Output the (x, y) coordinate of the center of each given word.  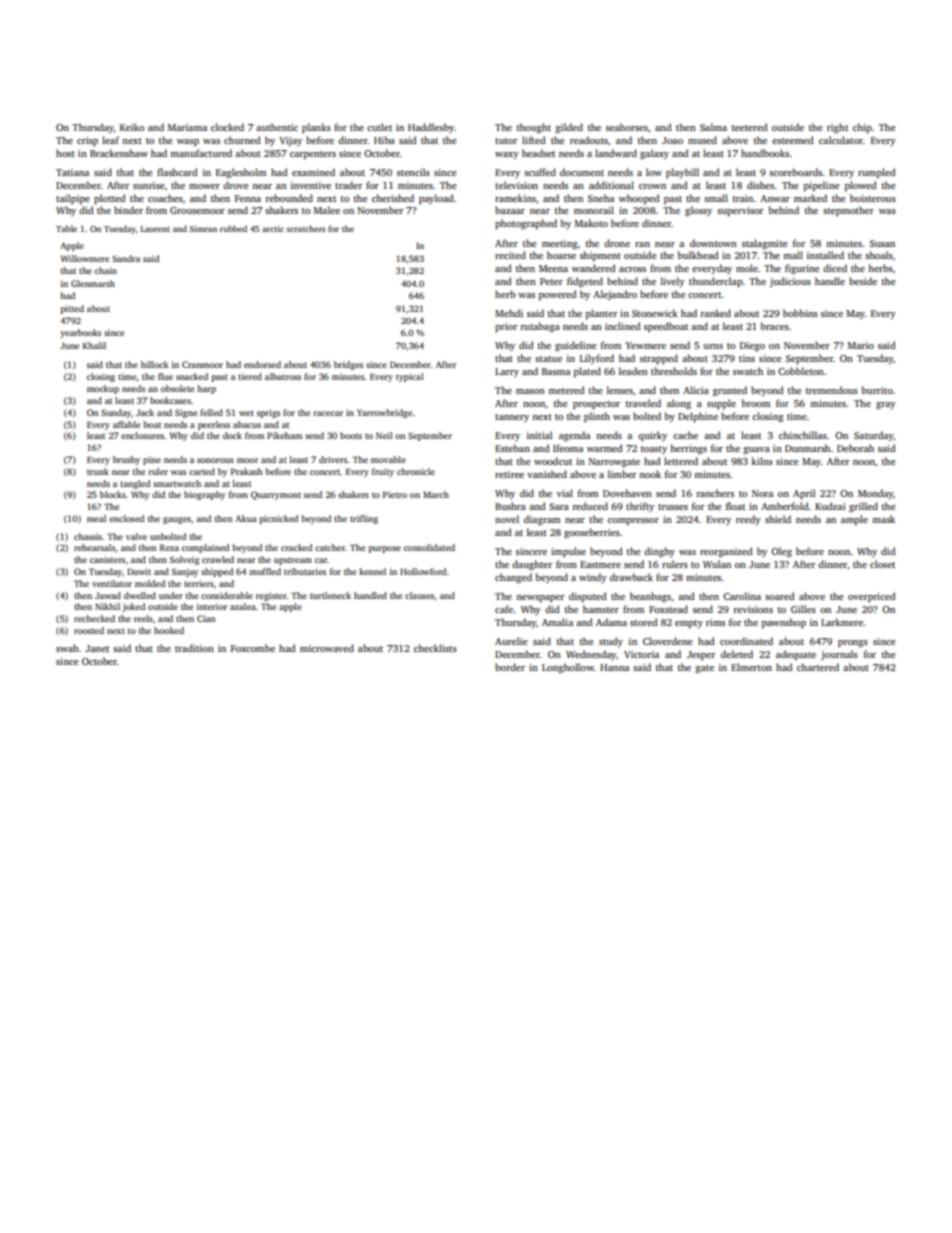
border (510, 667)
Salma (713, 127)
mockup (103, 389)
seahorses (627, 127)
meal (96, 518)
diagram (542, 520)
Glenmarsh (93, 283)
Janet (97, 648)
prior (506, 328)
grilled (863, 507)
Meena (553, 268)
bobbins (800, 313)
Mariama (187, 127)
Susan (882, 243)
